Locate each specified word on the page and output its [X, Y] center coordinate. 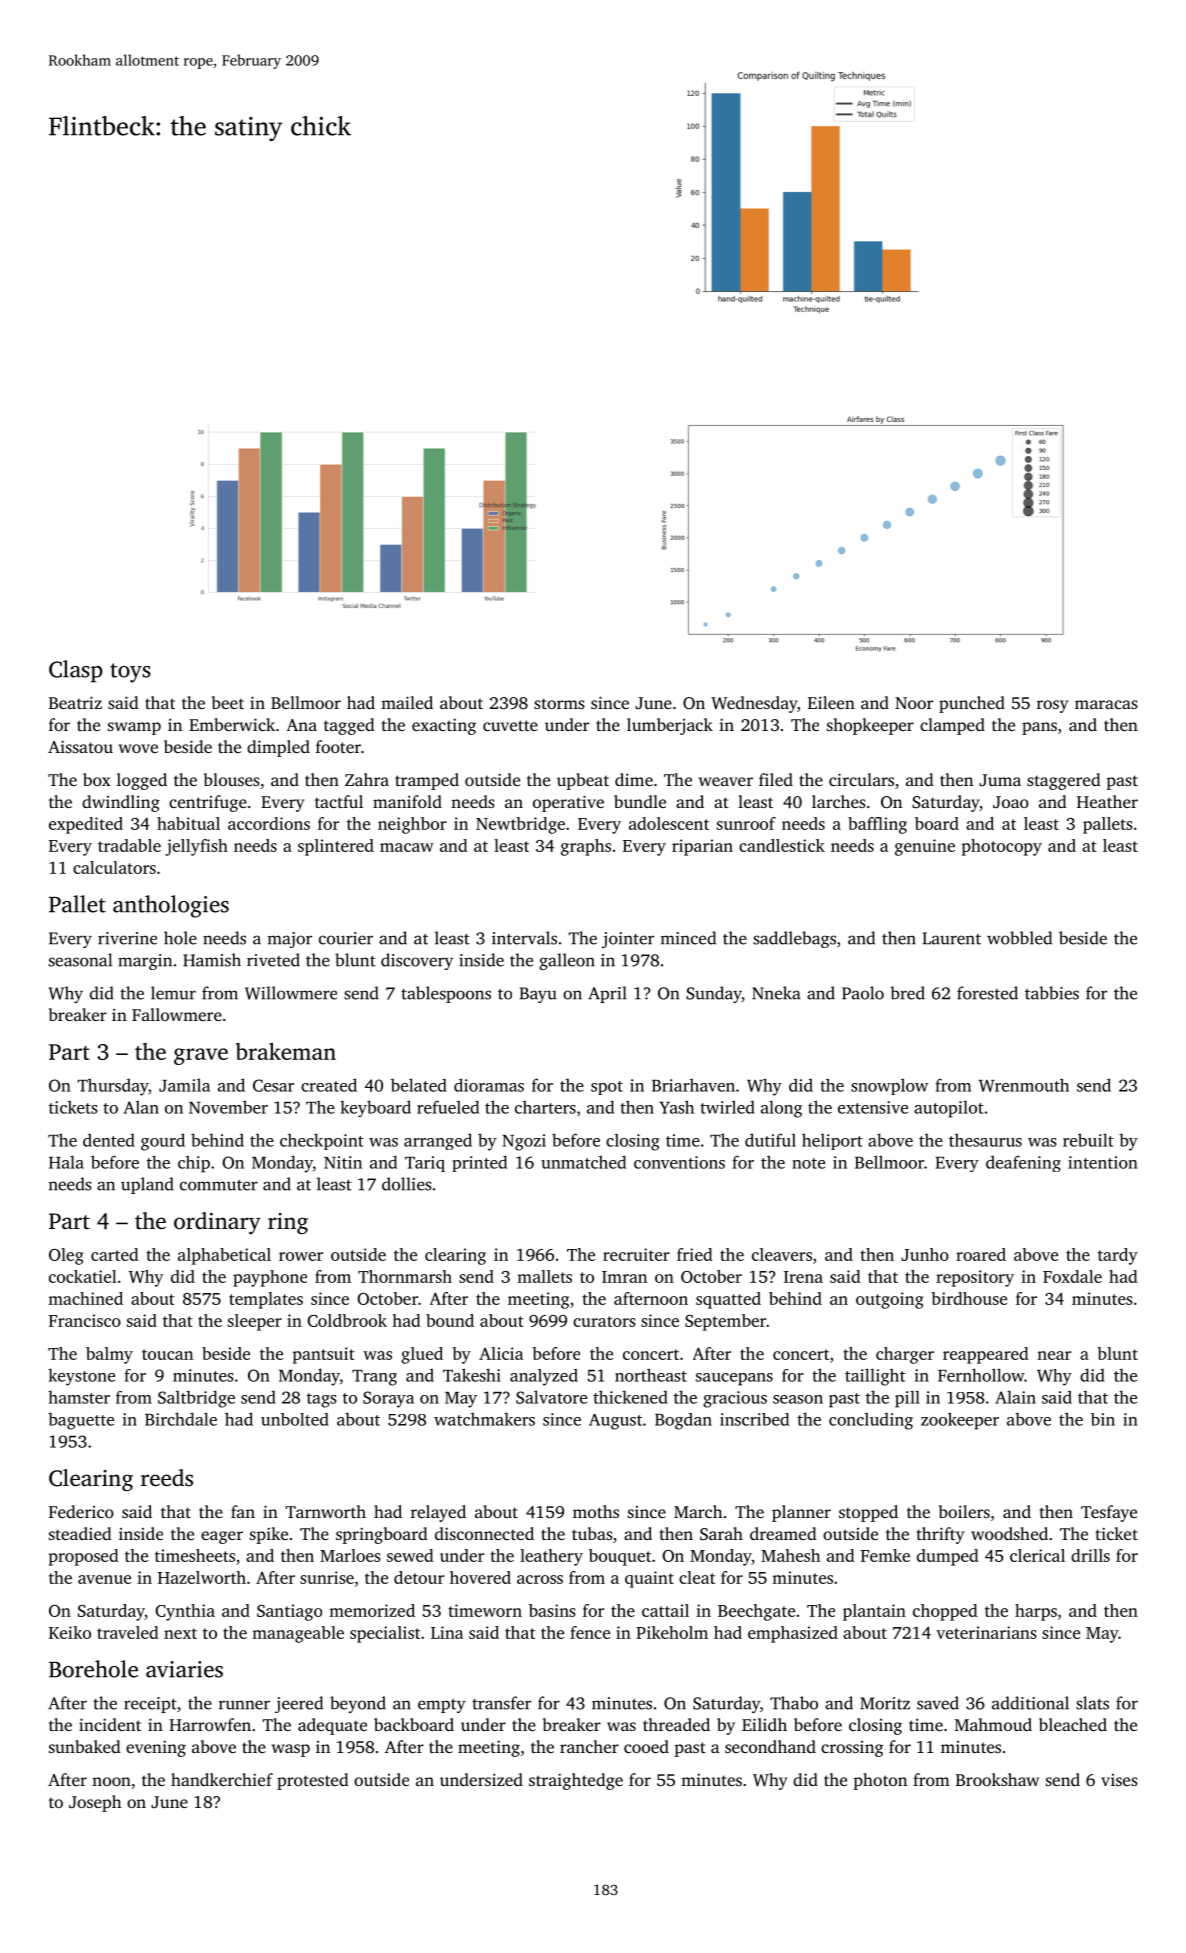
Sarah [721, 1534]
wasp [291, 1750]
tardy [1118, 1256]
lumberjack [670, 726]
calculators [114, 867]
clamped [952, 726]
